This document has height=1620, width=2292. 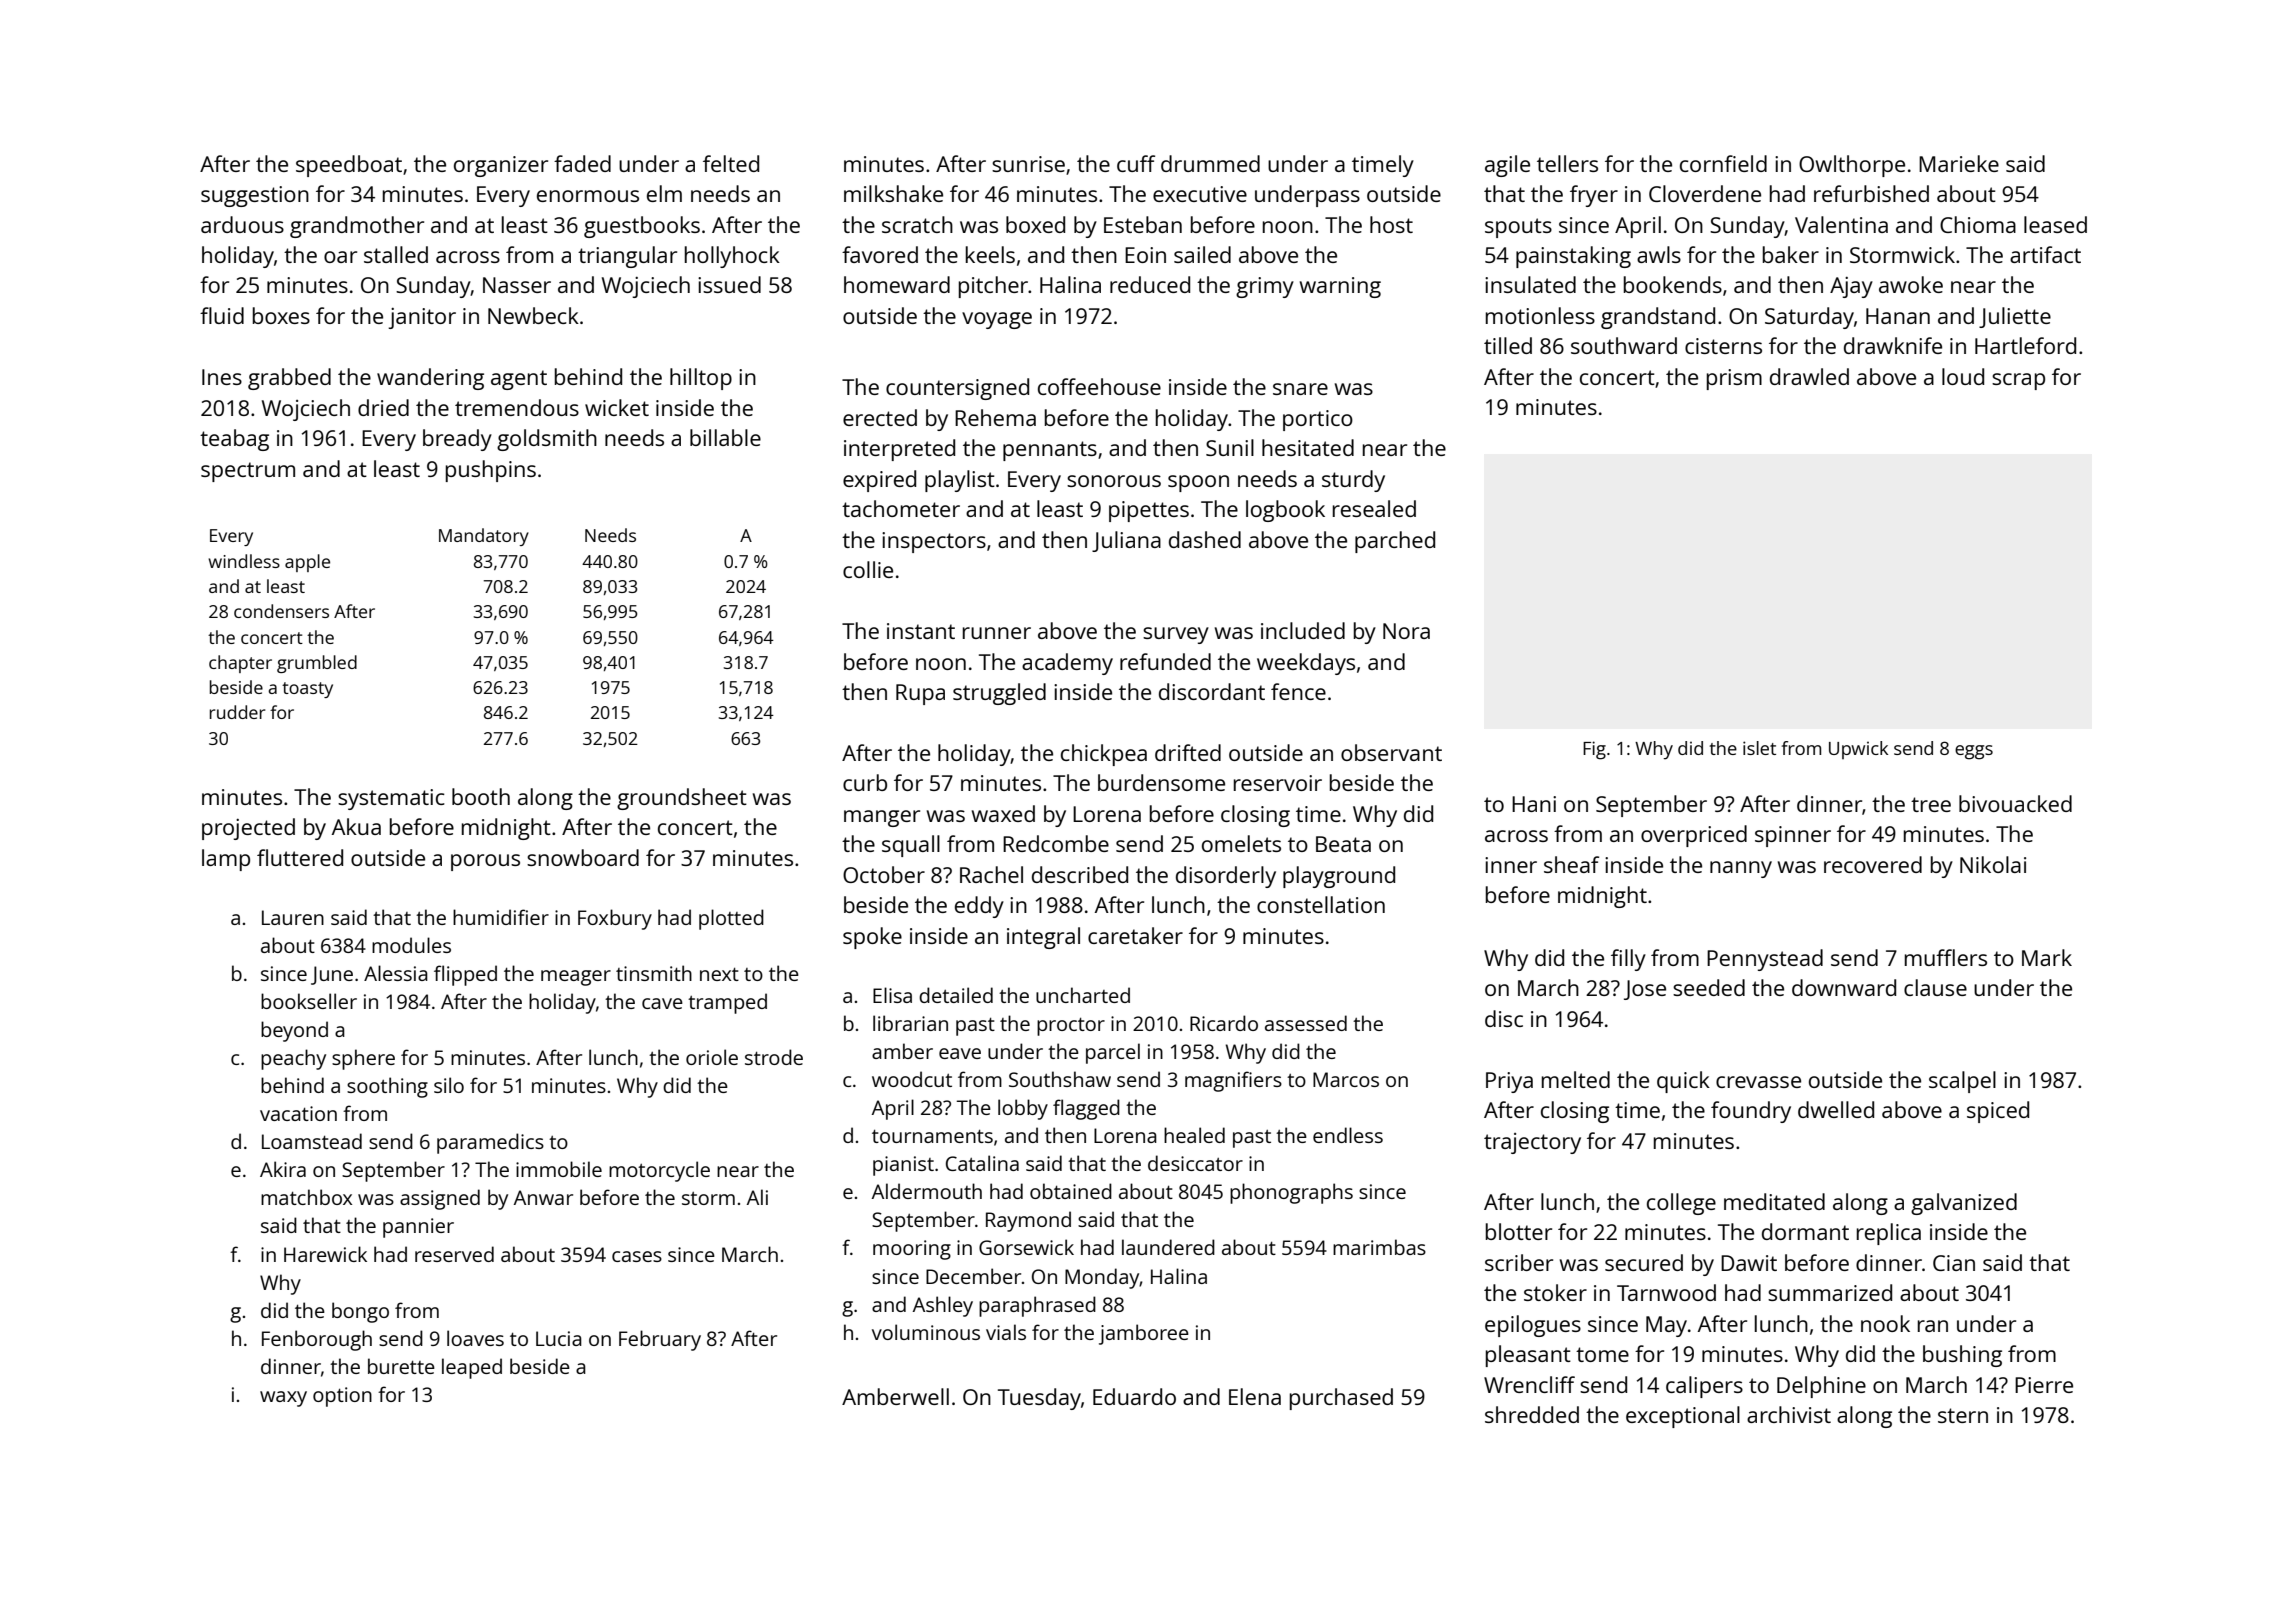 What do you see at coordinates (957, 389) in the document?
I see `countersigned` at bounding box center [957, 389].
